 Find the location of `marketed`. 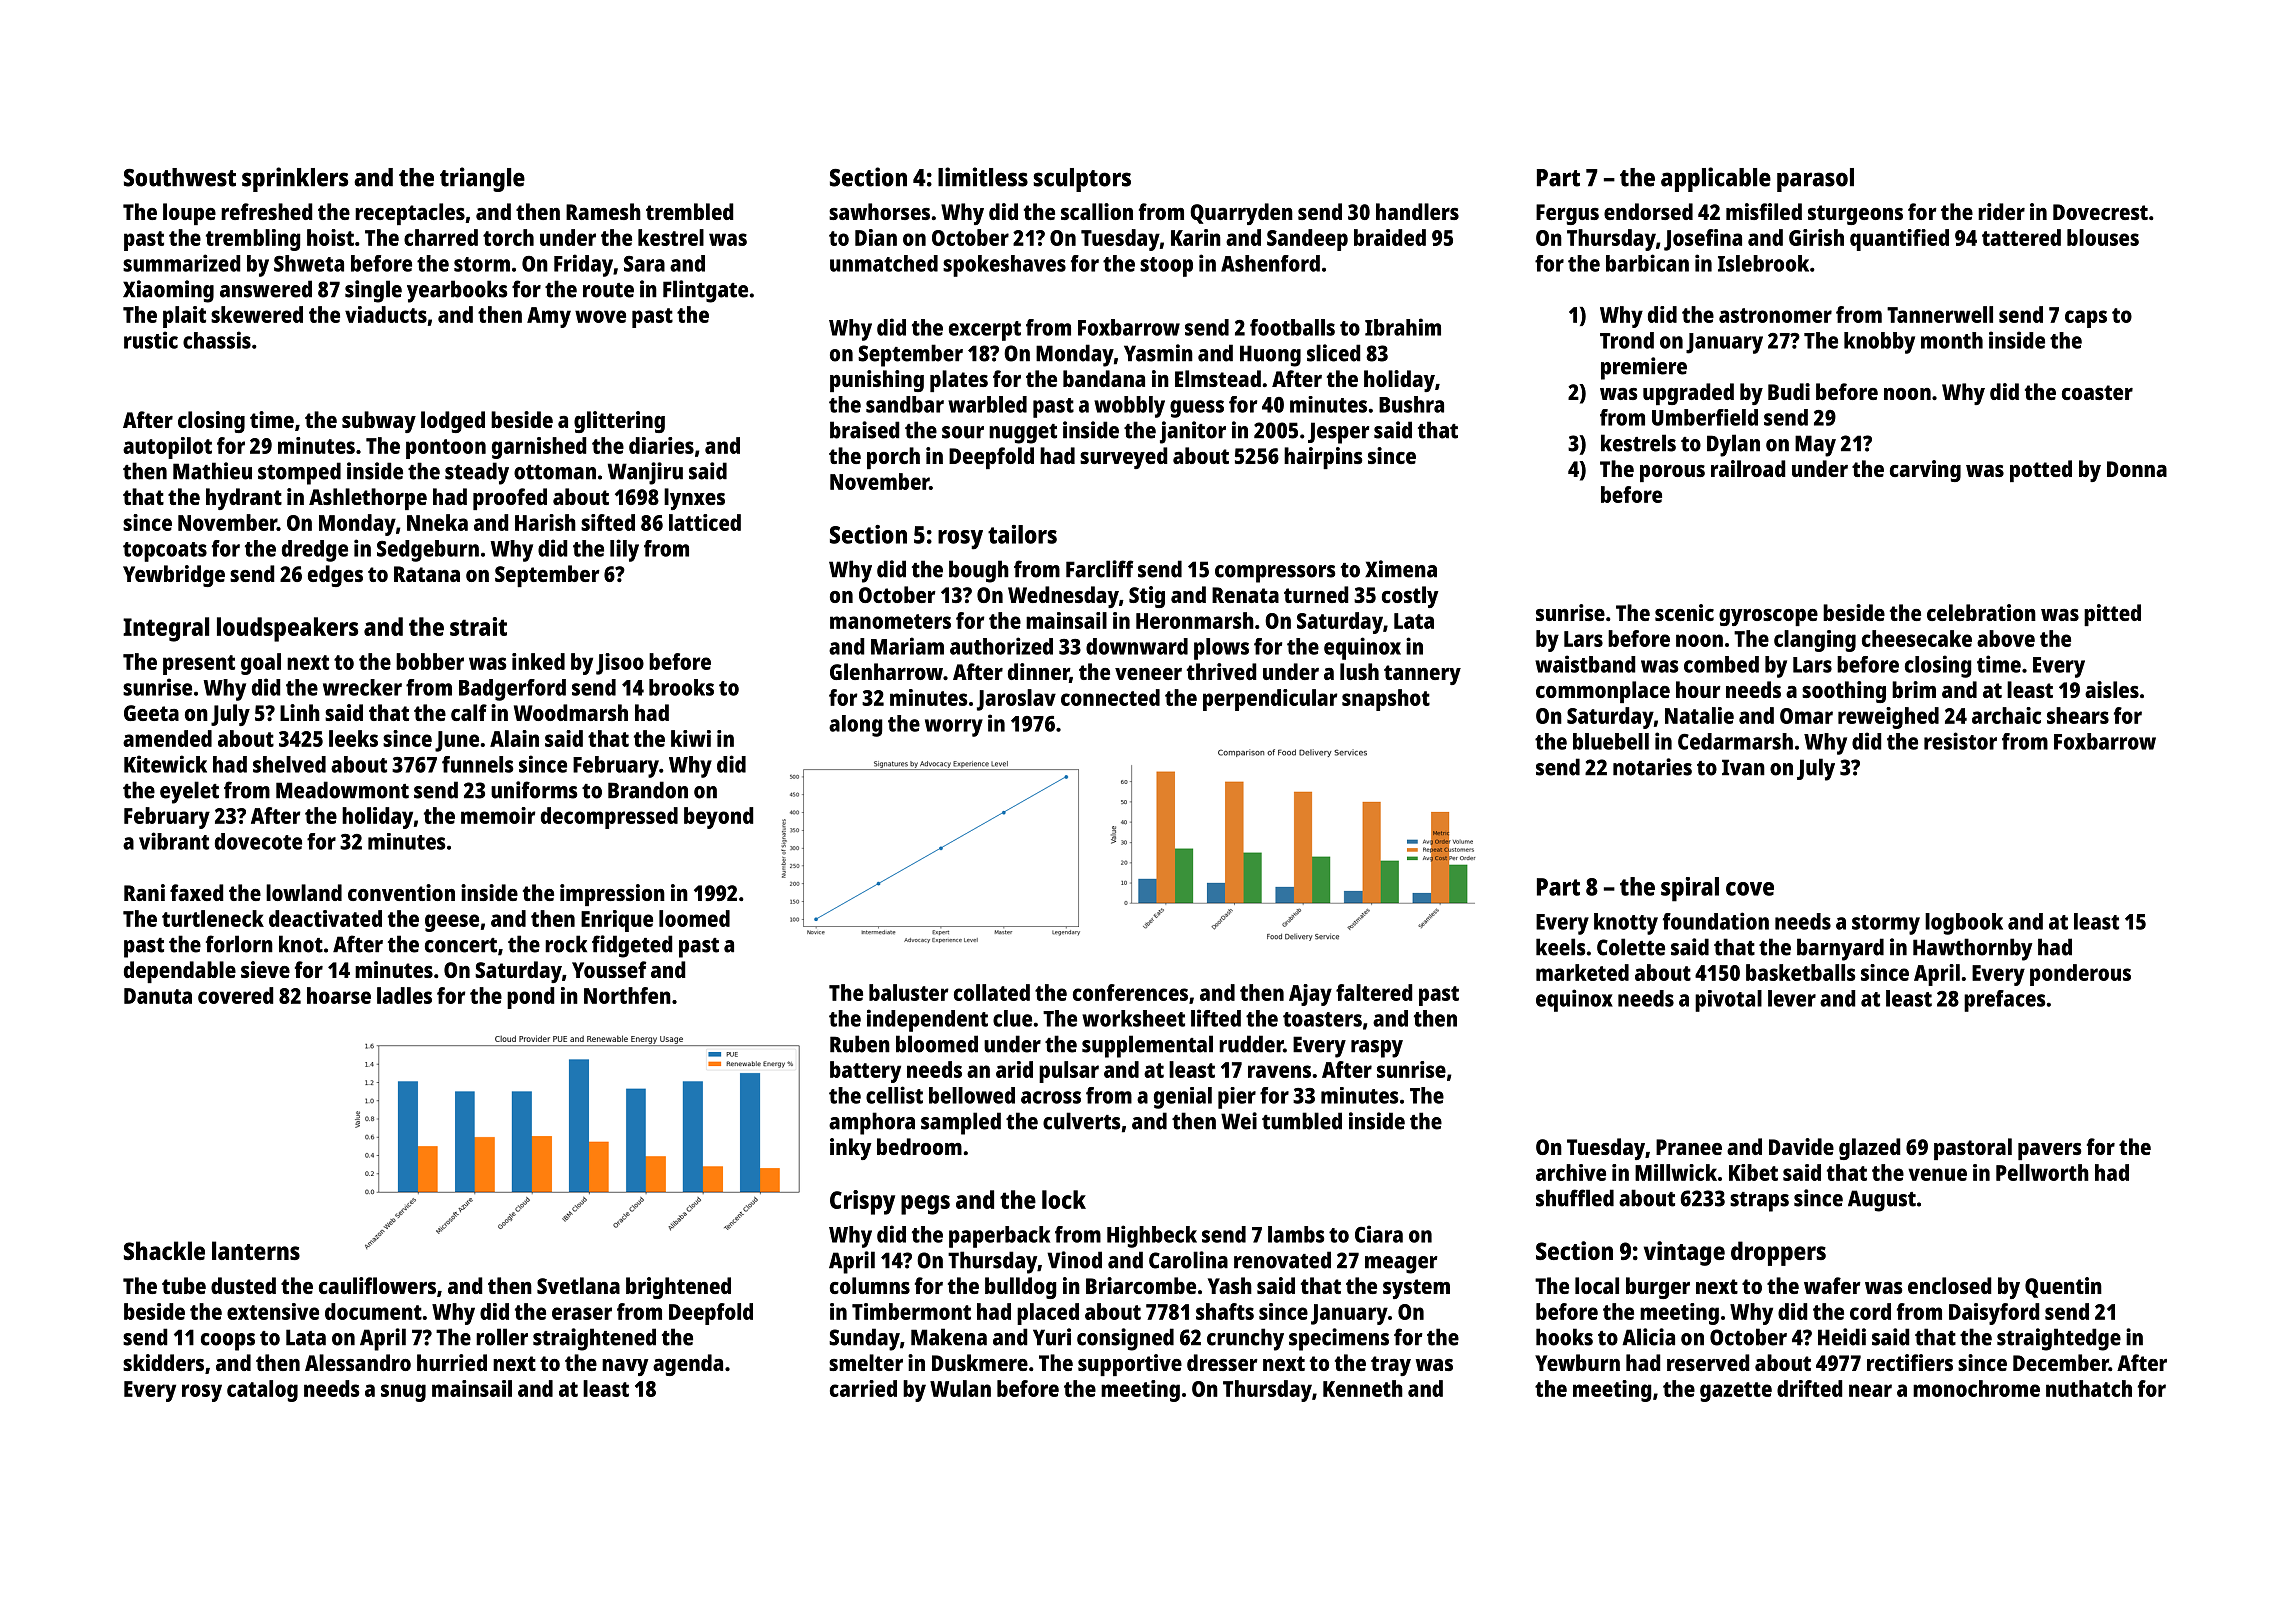

marketed is located at coordinates (1582, 972).
